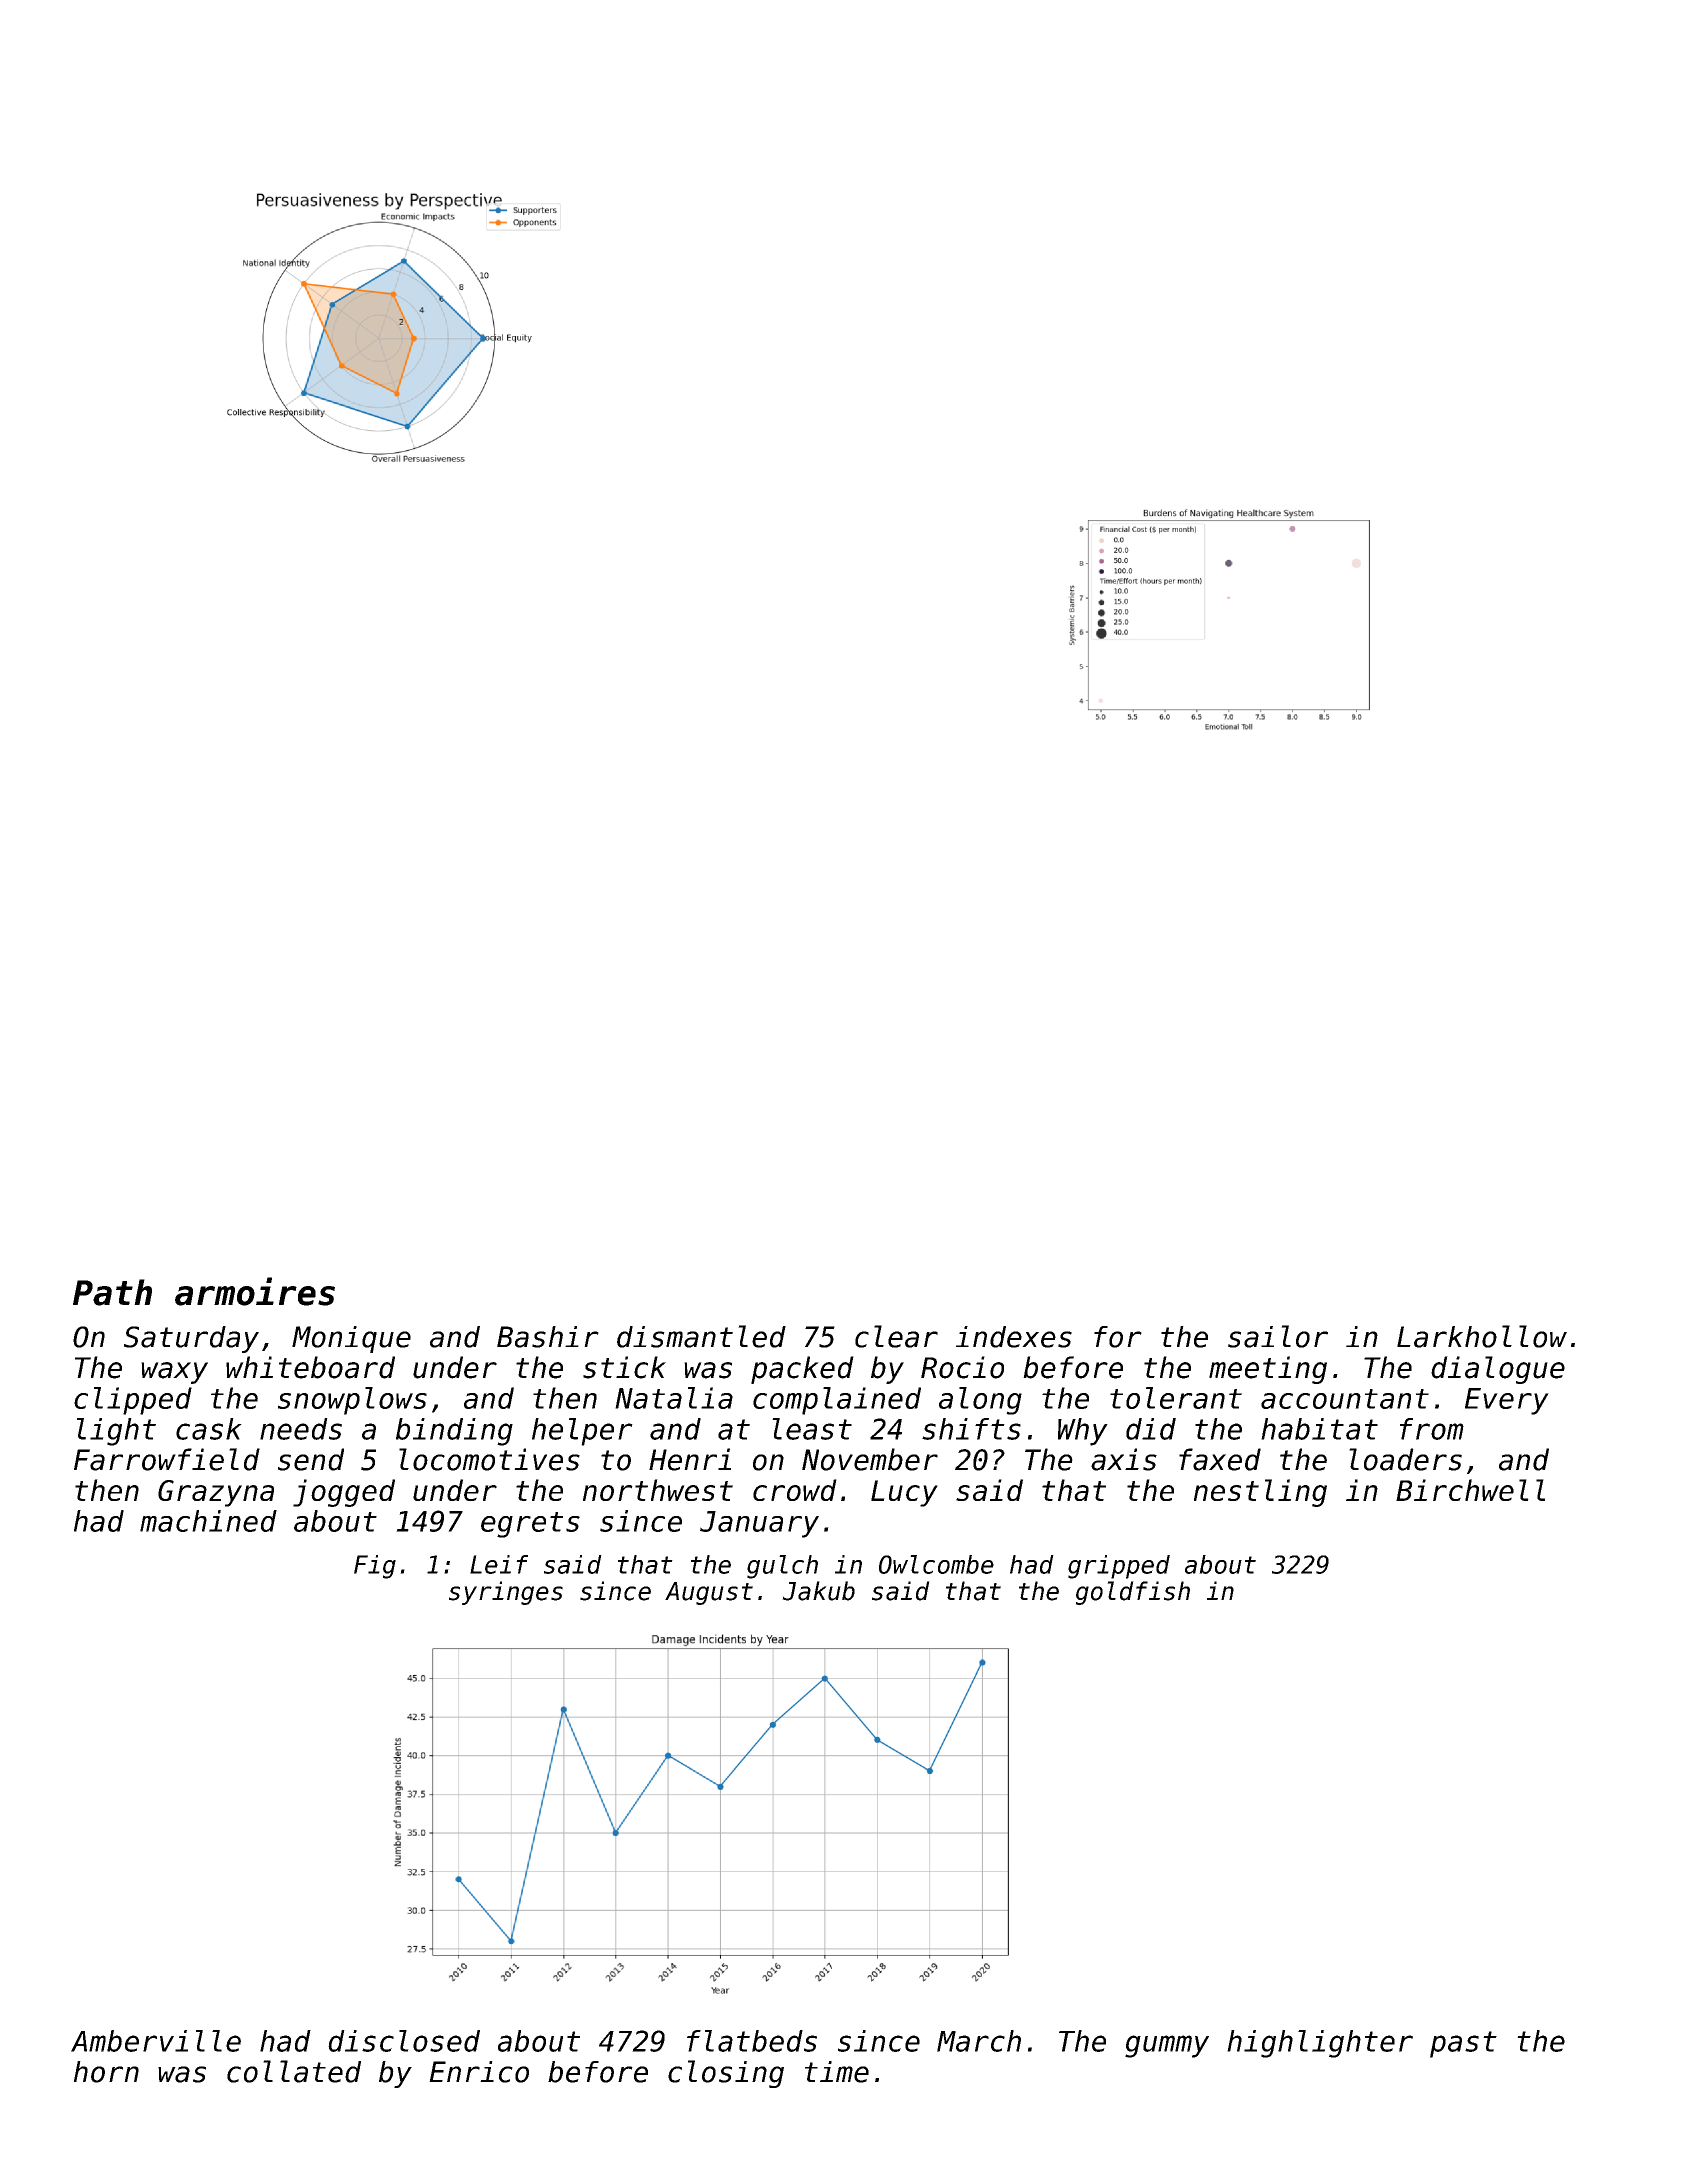 The image size is (1683, 2178). I want to click on Farrowfield, so click(167, 1459).
